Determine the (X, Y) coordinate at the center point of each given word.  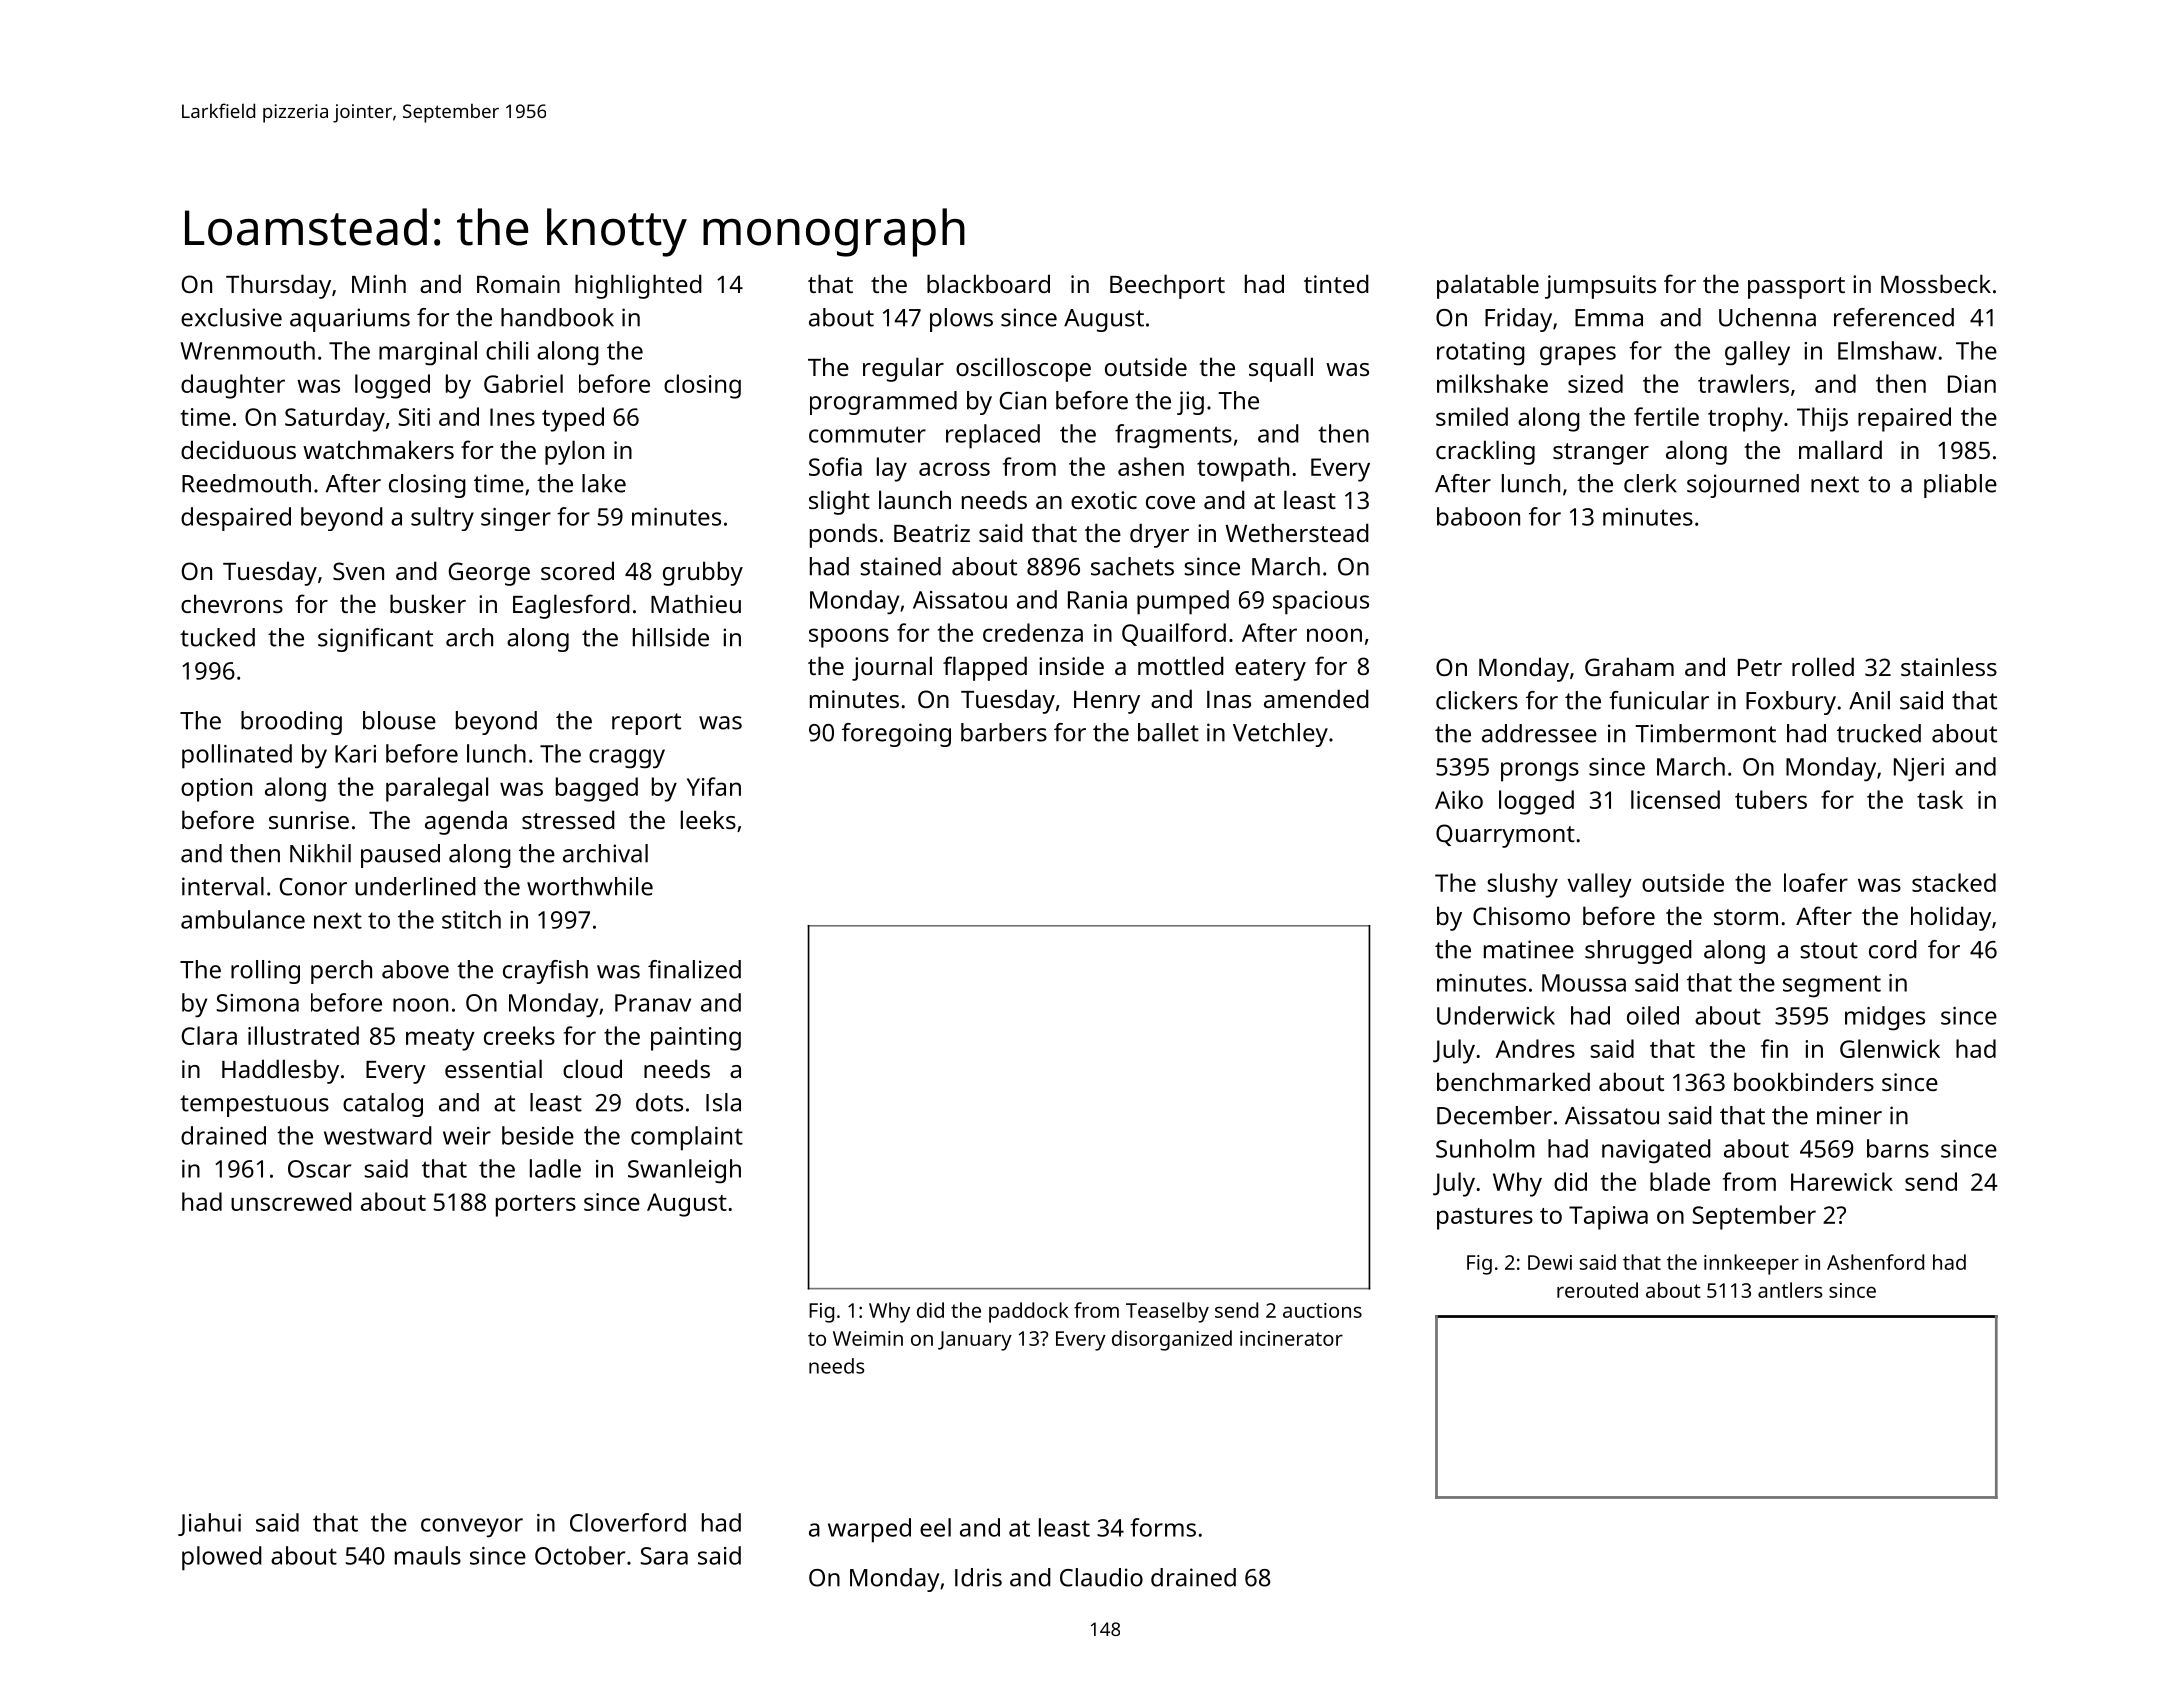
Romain (518, 284)
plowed (222, 1558)
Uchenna (1767, 317)
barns (1898, 1148)
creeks (519, 1035)
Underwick (1496, 1015)
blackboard (988, 283)
